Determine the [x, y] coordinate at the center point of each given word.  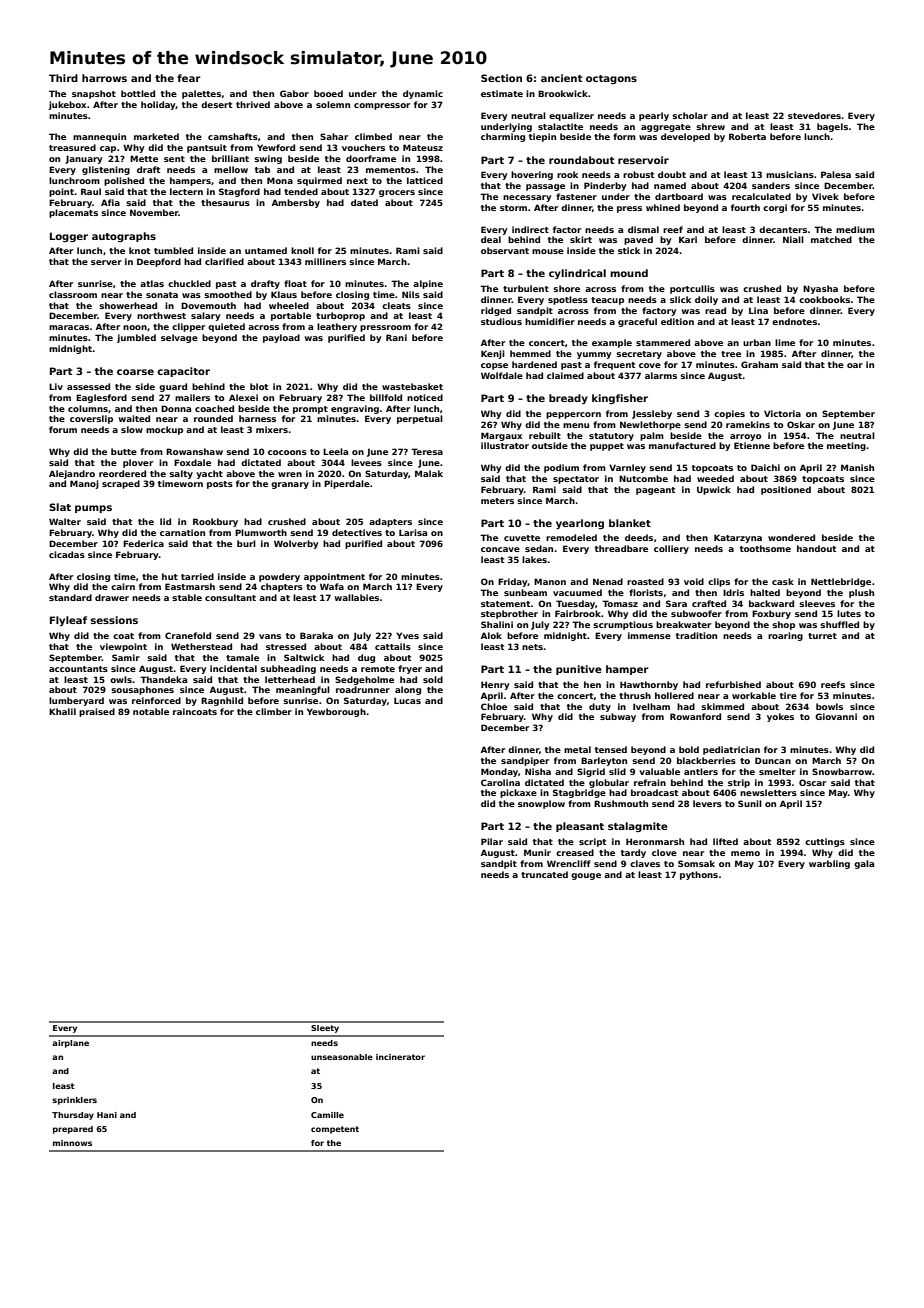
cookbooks [824, 299]
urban [757, 342]
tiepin [542, 137]
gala [864, 864]
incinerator [400, 1057]
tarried [197, 576]
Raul [91, 191]
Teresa [427, 451]
